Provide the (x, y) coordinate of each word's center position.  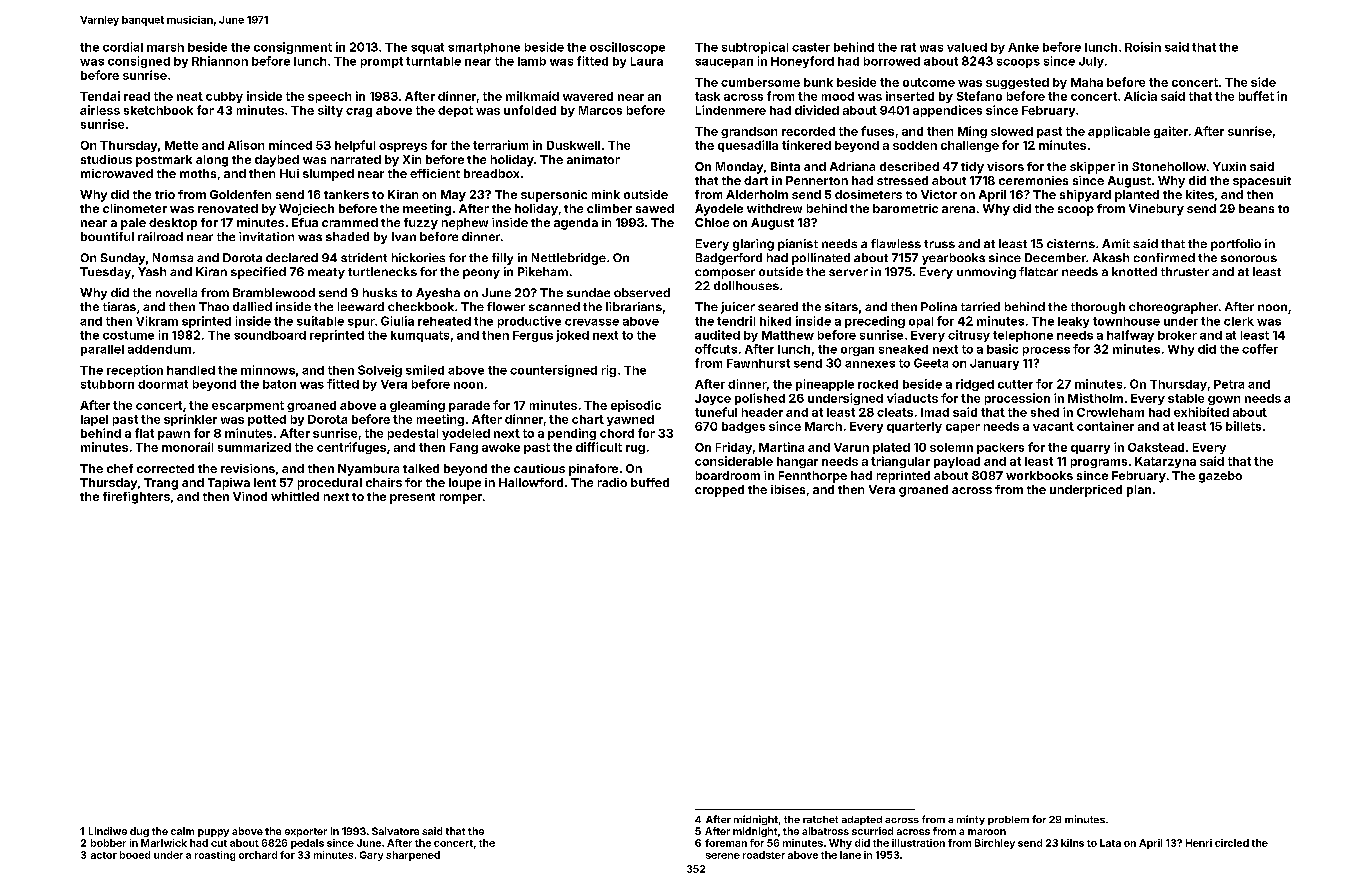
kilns (1072, 843)
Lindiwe (108, 831)
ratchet (820, 819)
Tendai (100, 96)
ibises (788, 489)
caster (811, 47)
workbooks (1039, 475)
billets (1243, 426)
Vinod (250, 496)
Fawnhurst (758, 363)
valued (967, 47)
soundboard (270, 335)
